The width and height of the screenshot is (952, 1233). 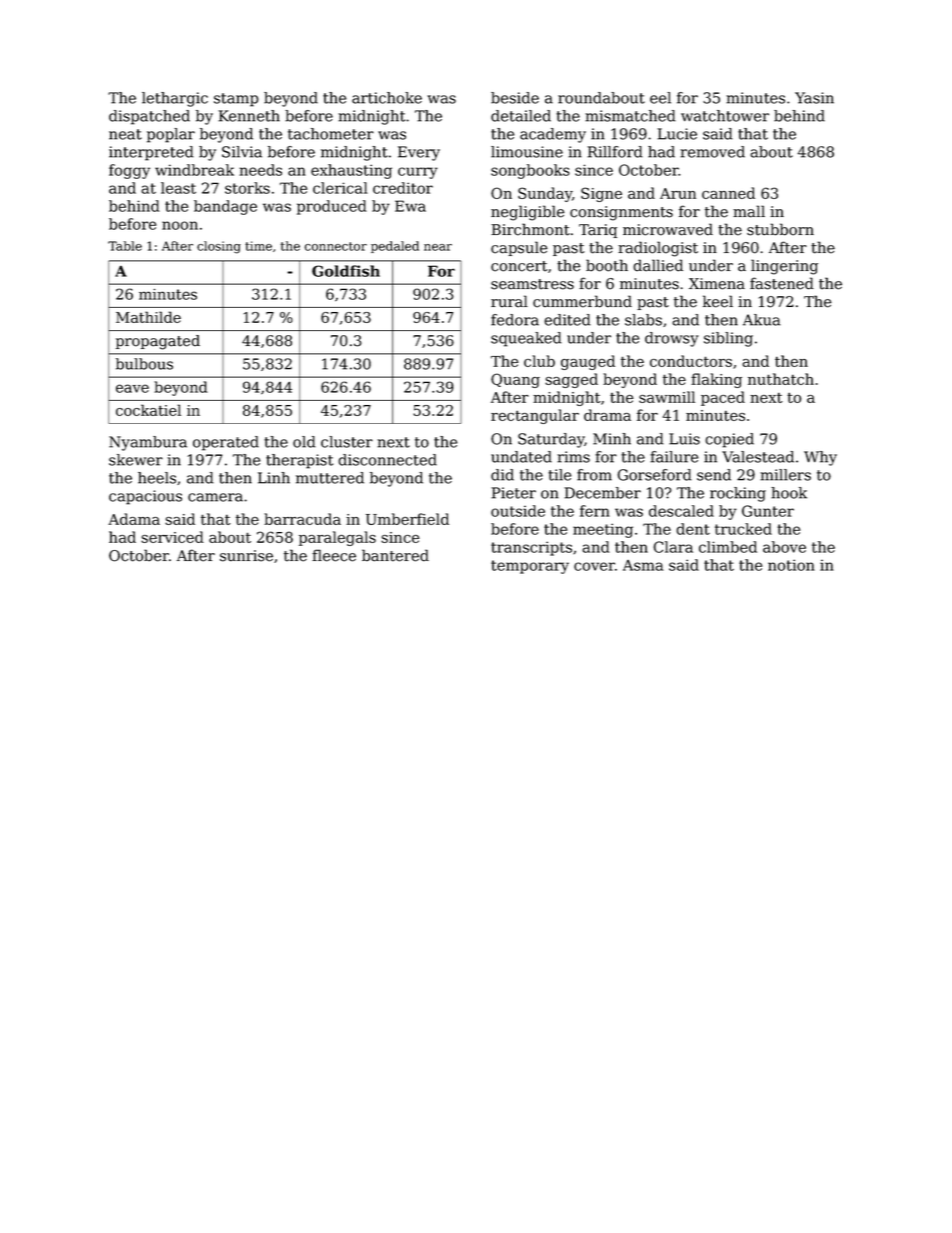 I want to click on lingering, so click(x=784, y=267).
